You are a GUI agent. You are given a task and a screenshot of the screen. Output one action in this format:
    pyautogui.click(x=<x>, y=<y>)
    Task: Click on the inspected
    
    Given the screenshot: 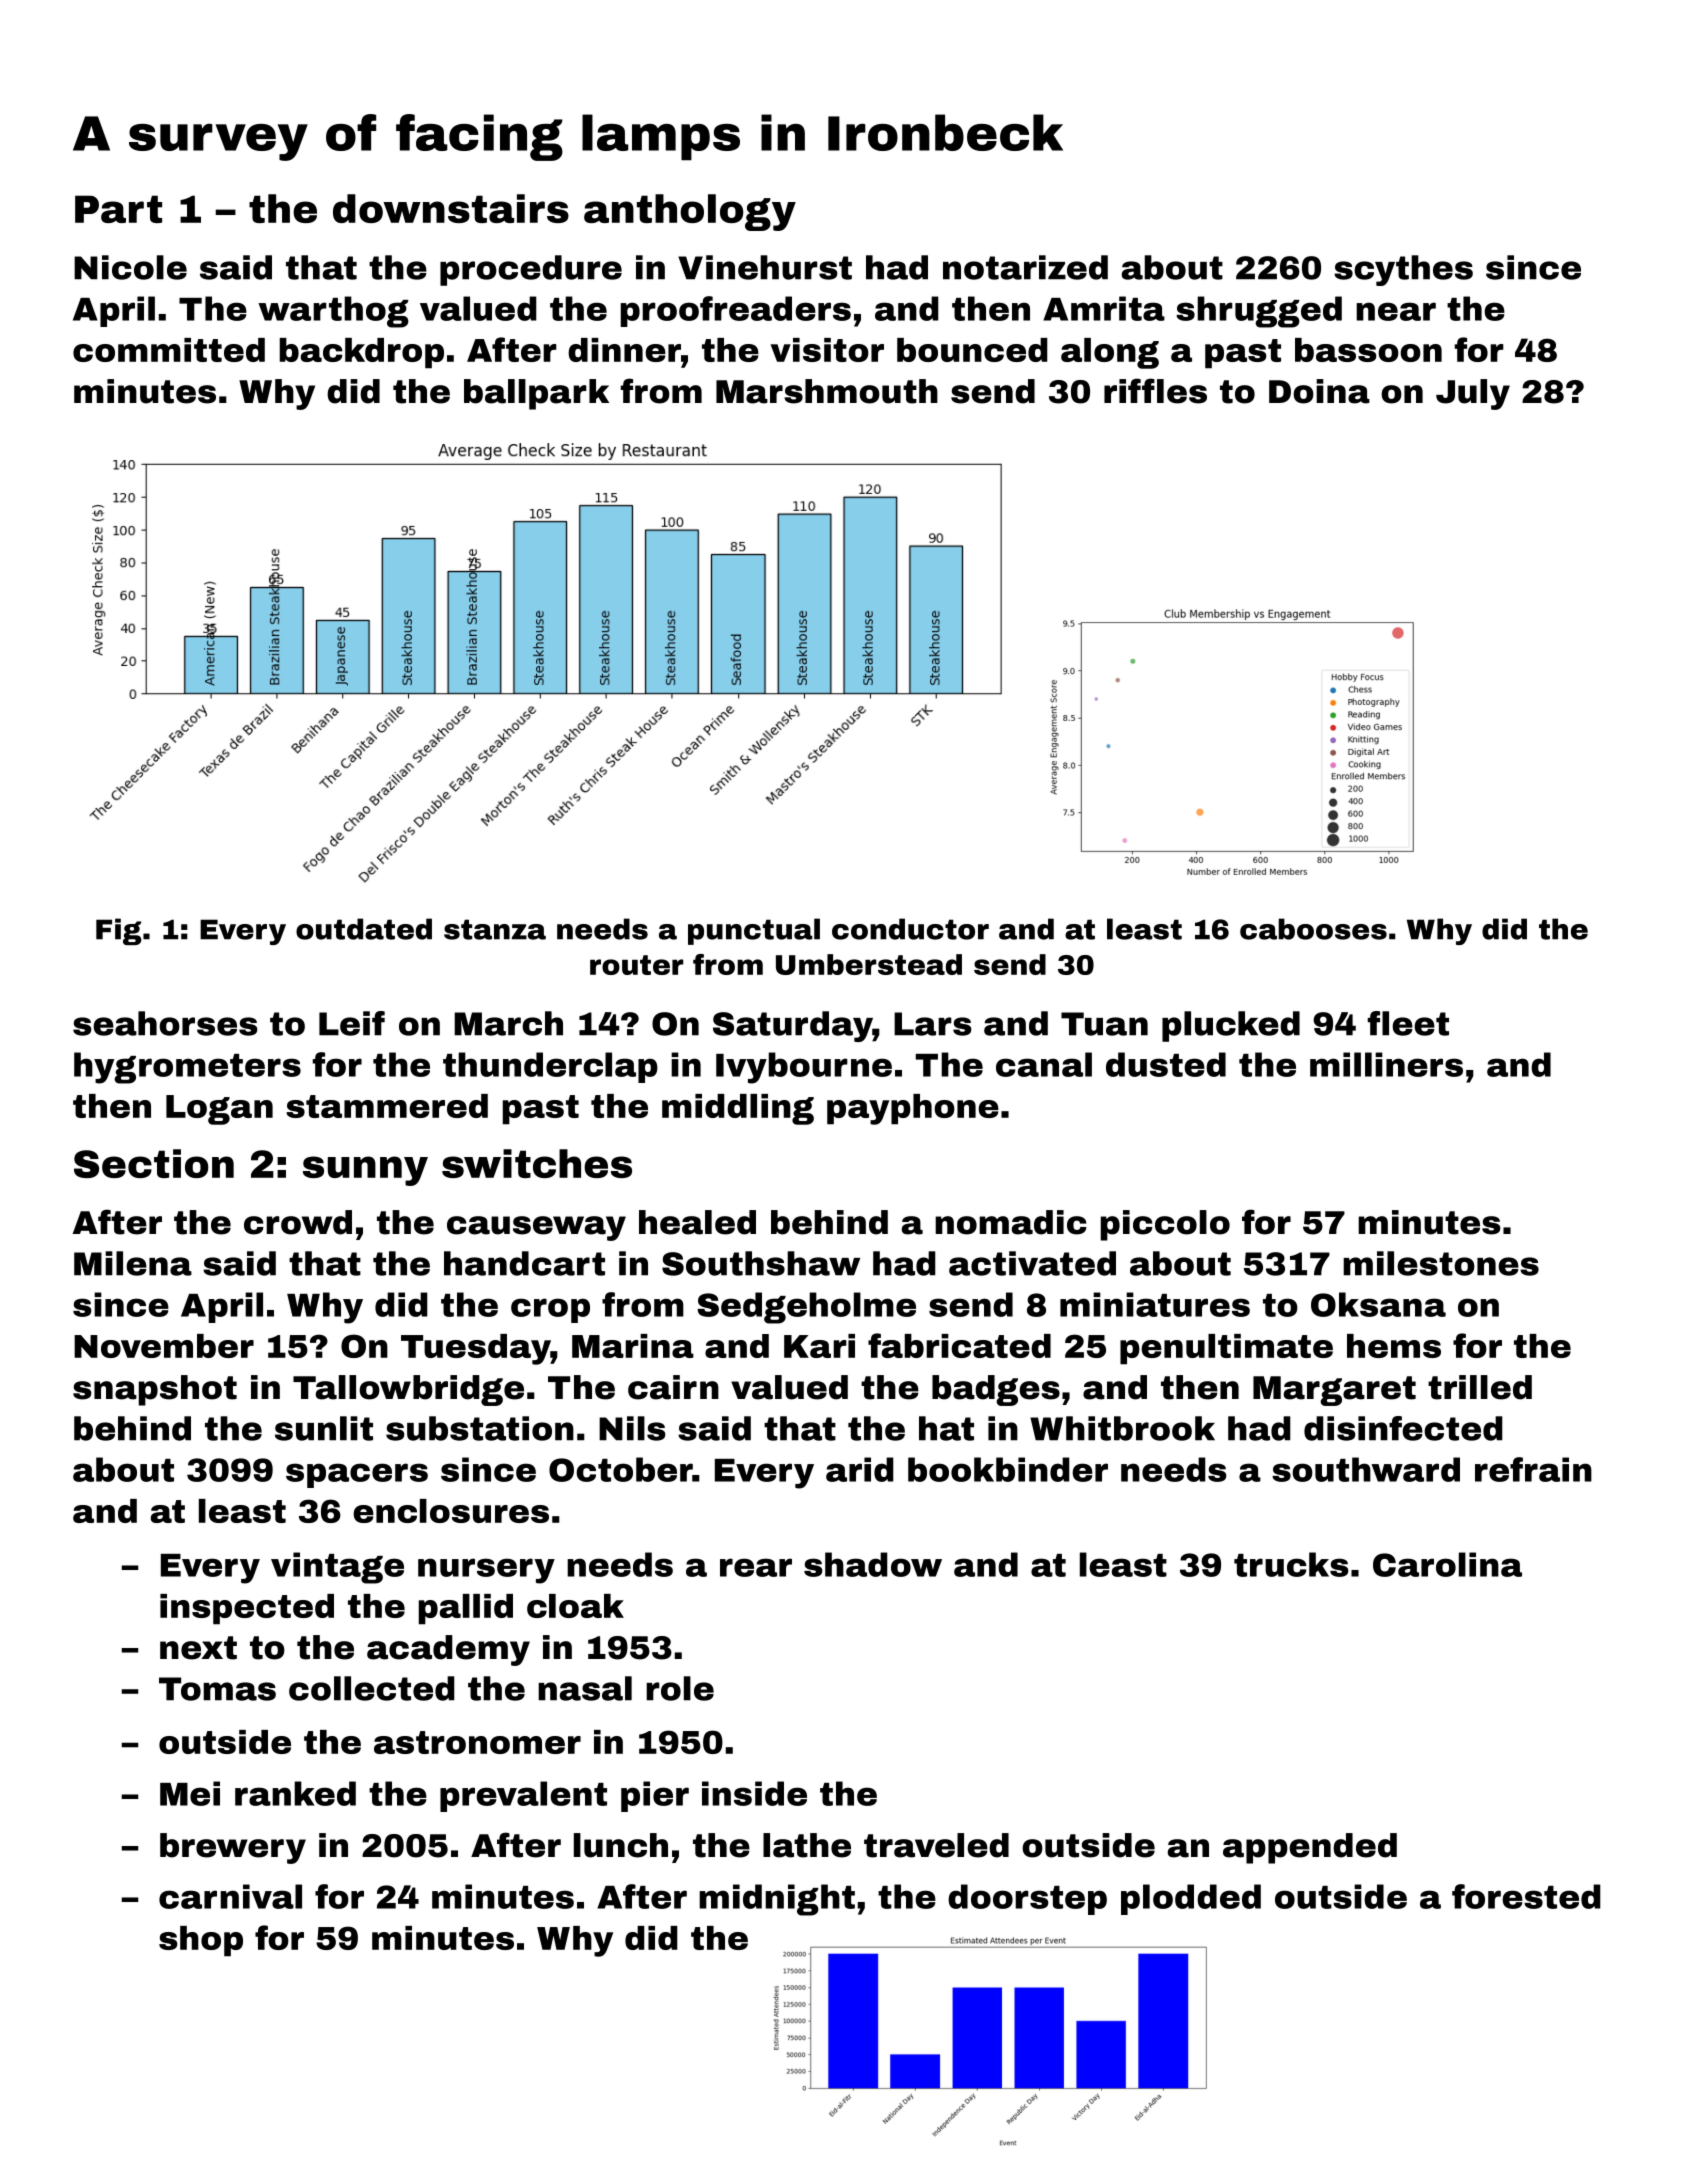 What is the action you would take?
    pyautogui.click(x=247, y=1609)
